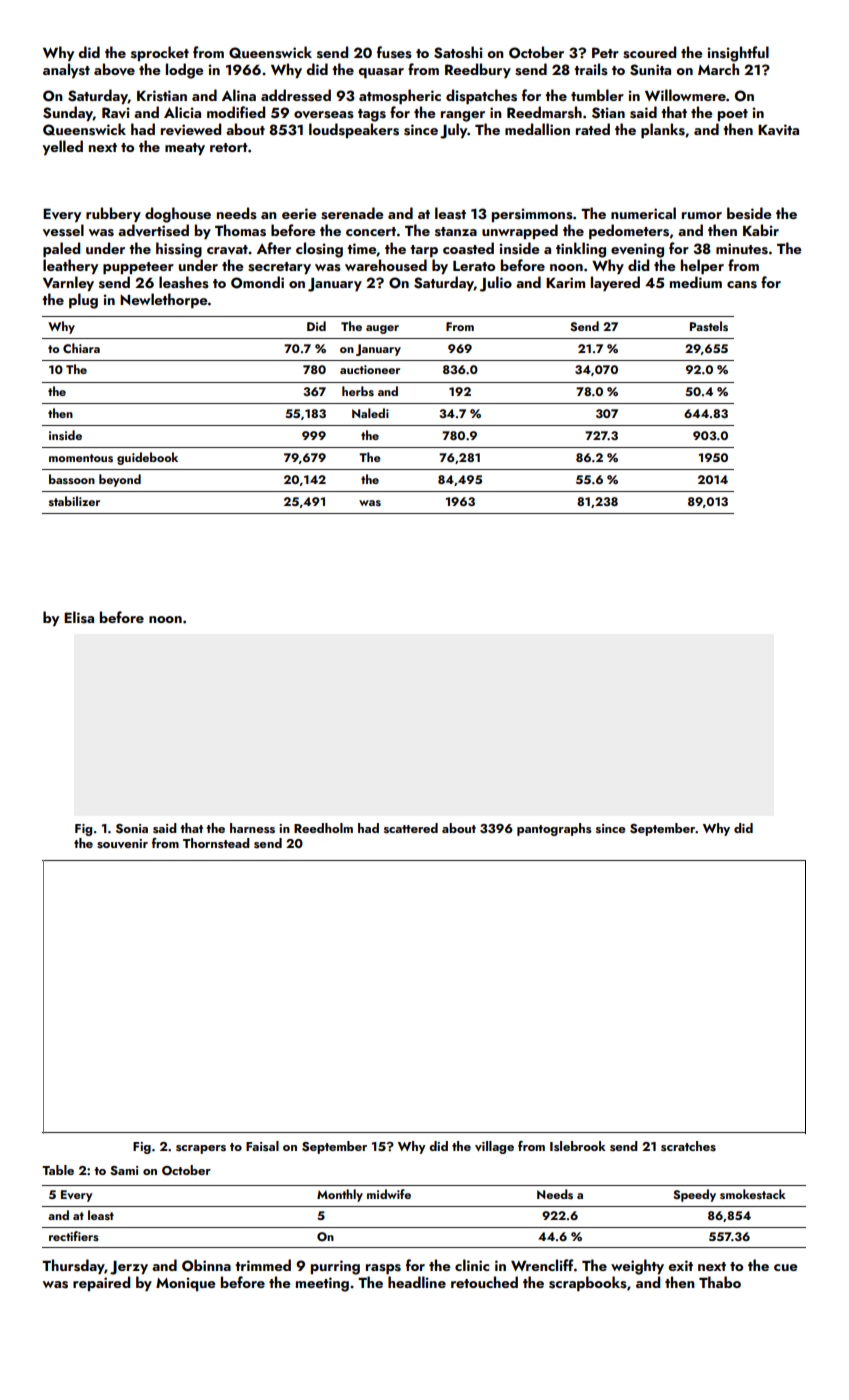  What do you see at coordinates (738, 54) in the screenshot?
I see `insightful` at bounding box center [738, 54].
